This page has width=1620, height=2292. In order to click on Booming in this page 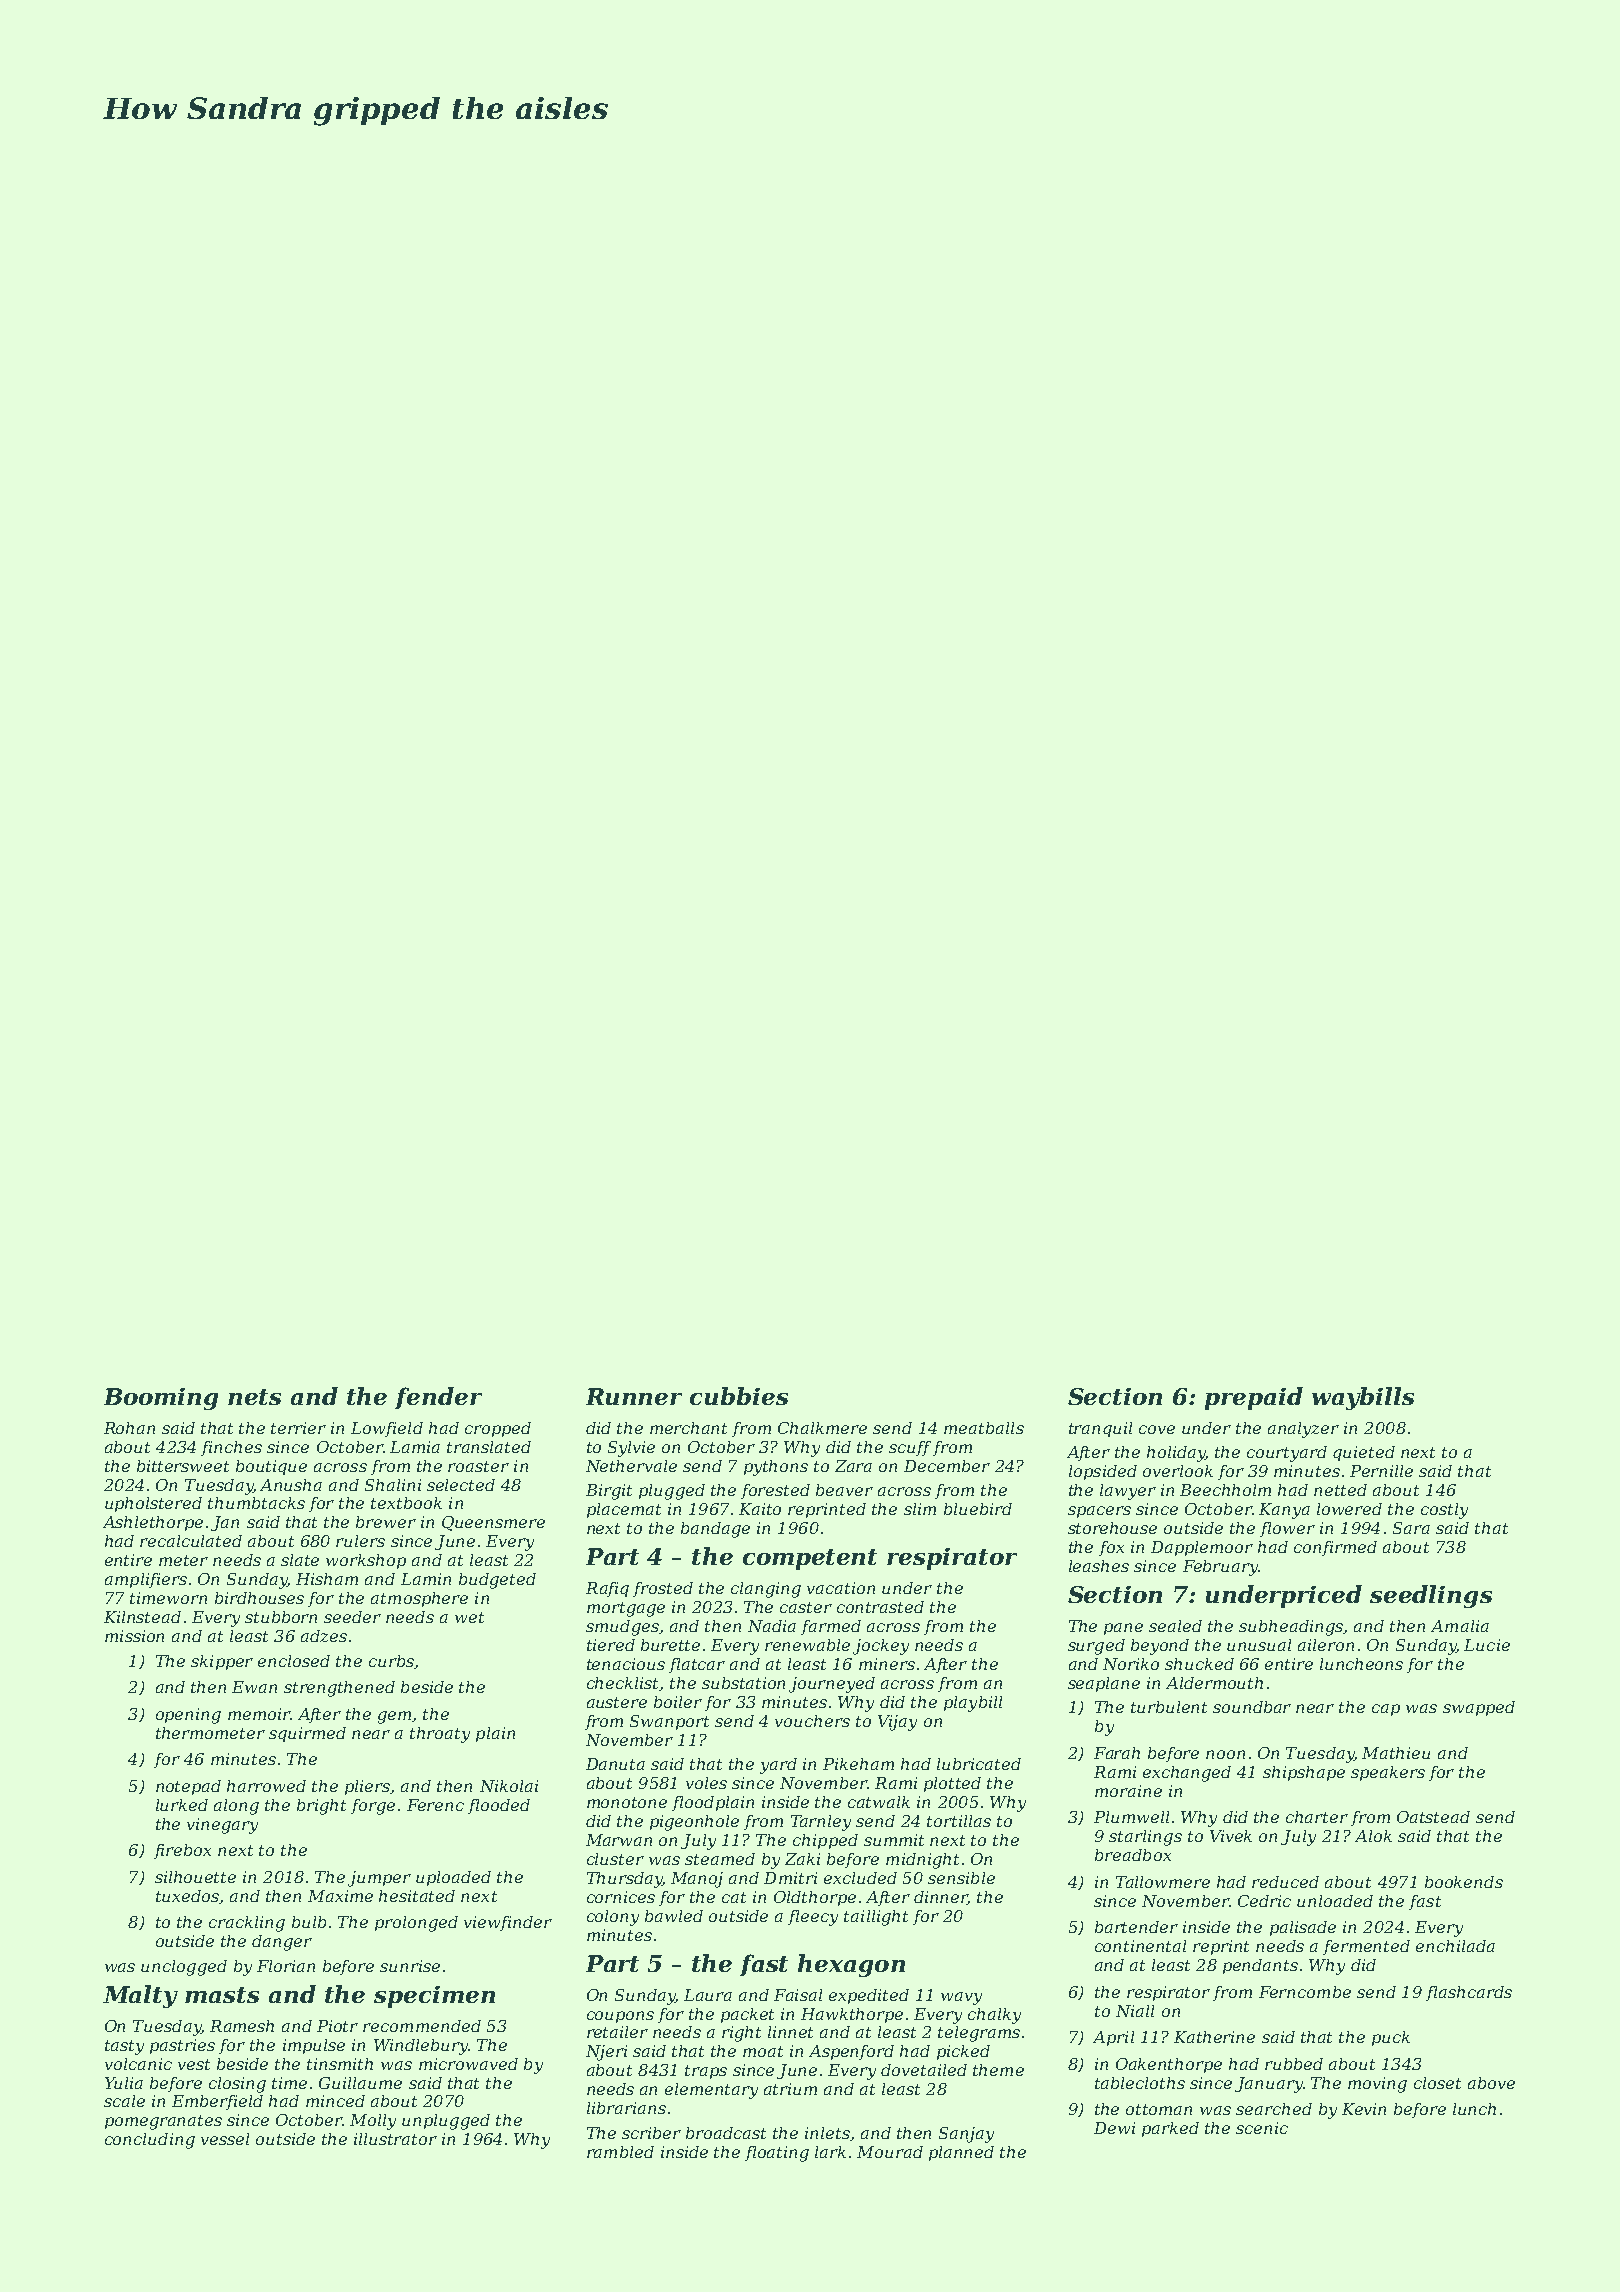, I will do `click(161, 1399)`.
